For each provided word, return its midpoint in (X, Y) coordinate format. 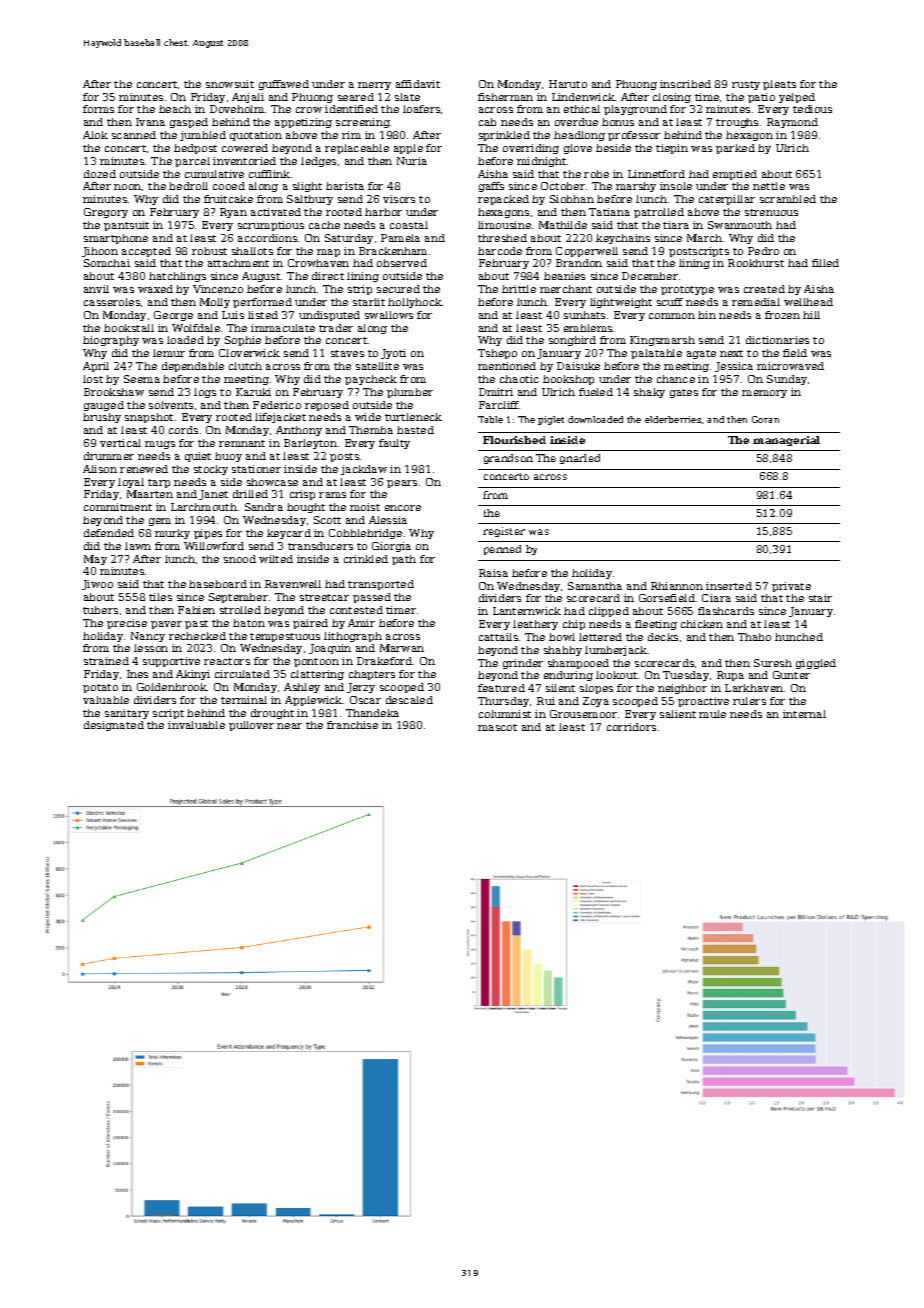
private (791, 587)
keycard (289, 534)
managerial (786, 441)
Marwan (402, 648)
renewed (144, 469)
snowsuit (230, 84)
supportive (171, 662)
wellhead (808, 302)
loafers (421, 109)
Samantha (595, 586)
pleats (779, 85)
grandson (508, 459)
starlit (369, 302)
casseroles (112, 302)
